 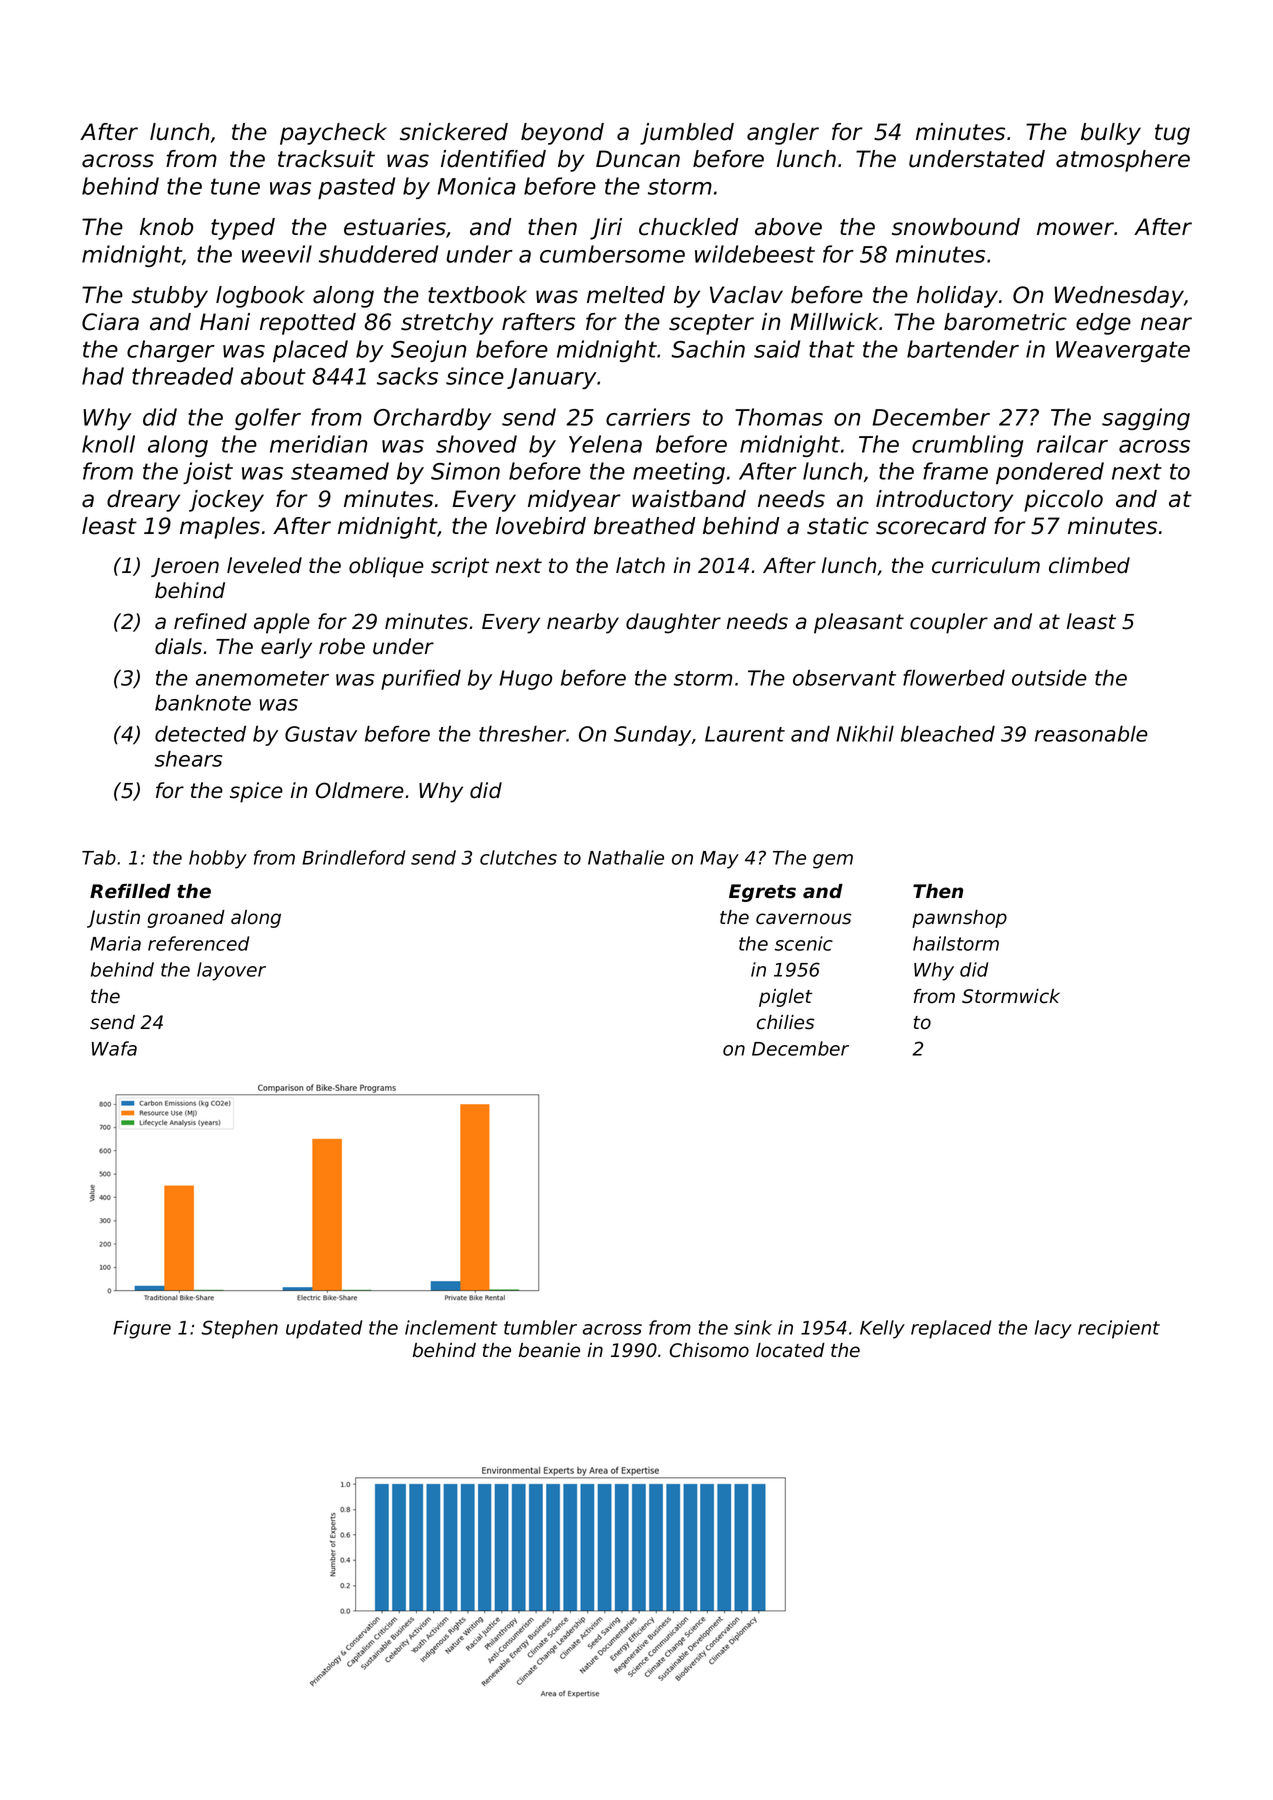 I want to click on wildebeest, so click(x=755, y=254).
